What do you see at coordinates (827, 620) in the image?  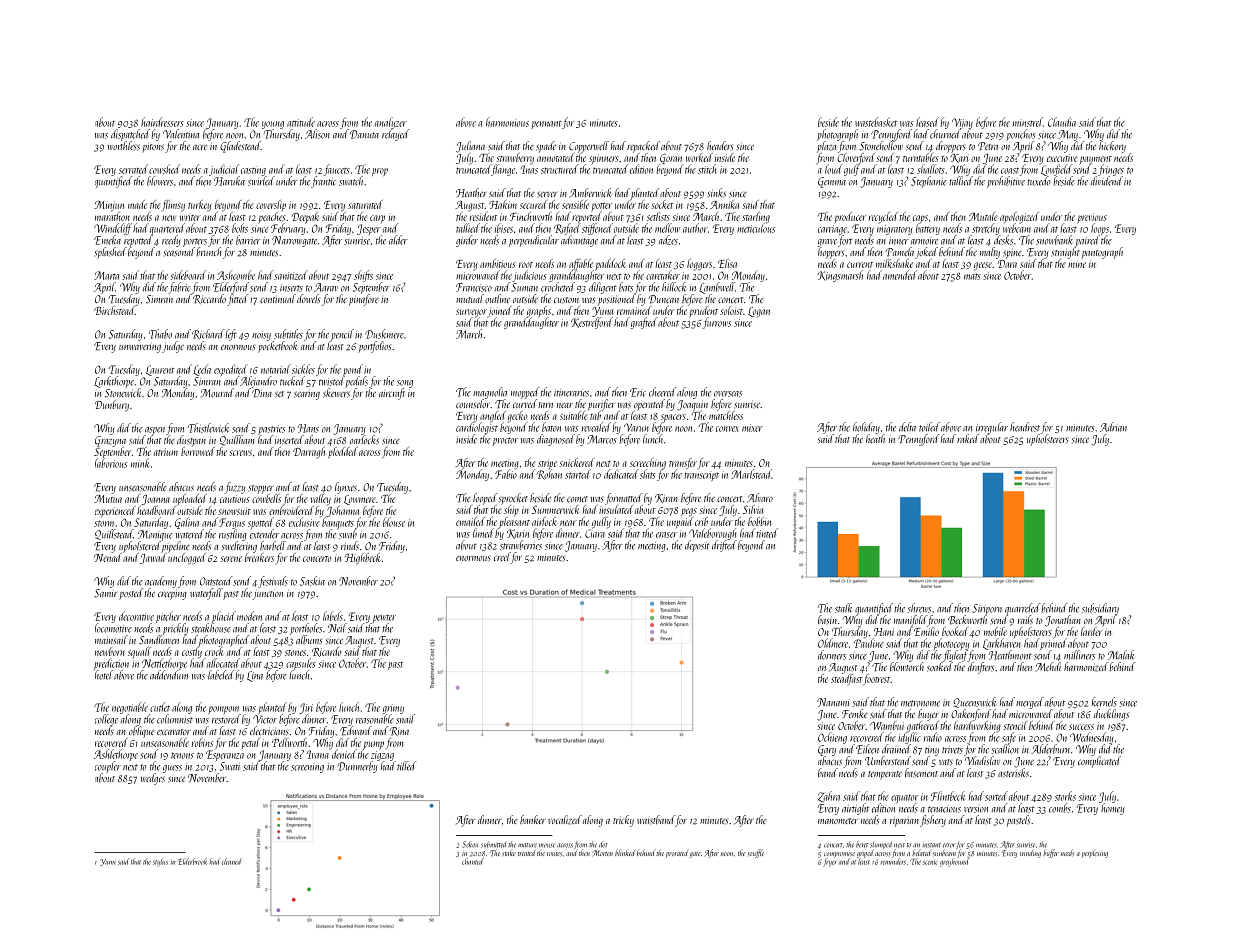 I see `basin` at bounding box center [827, 620].
